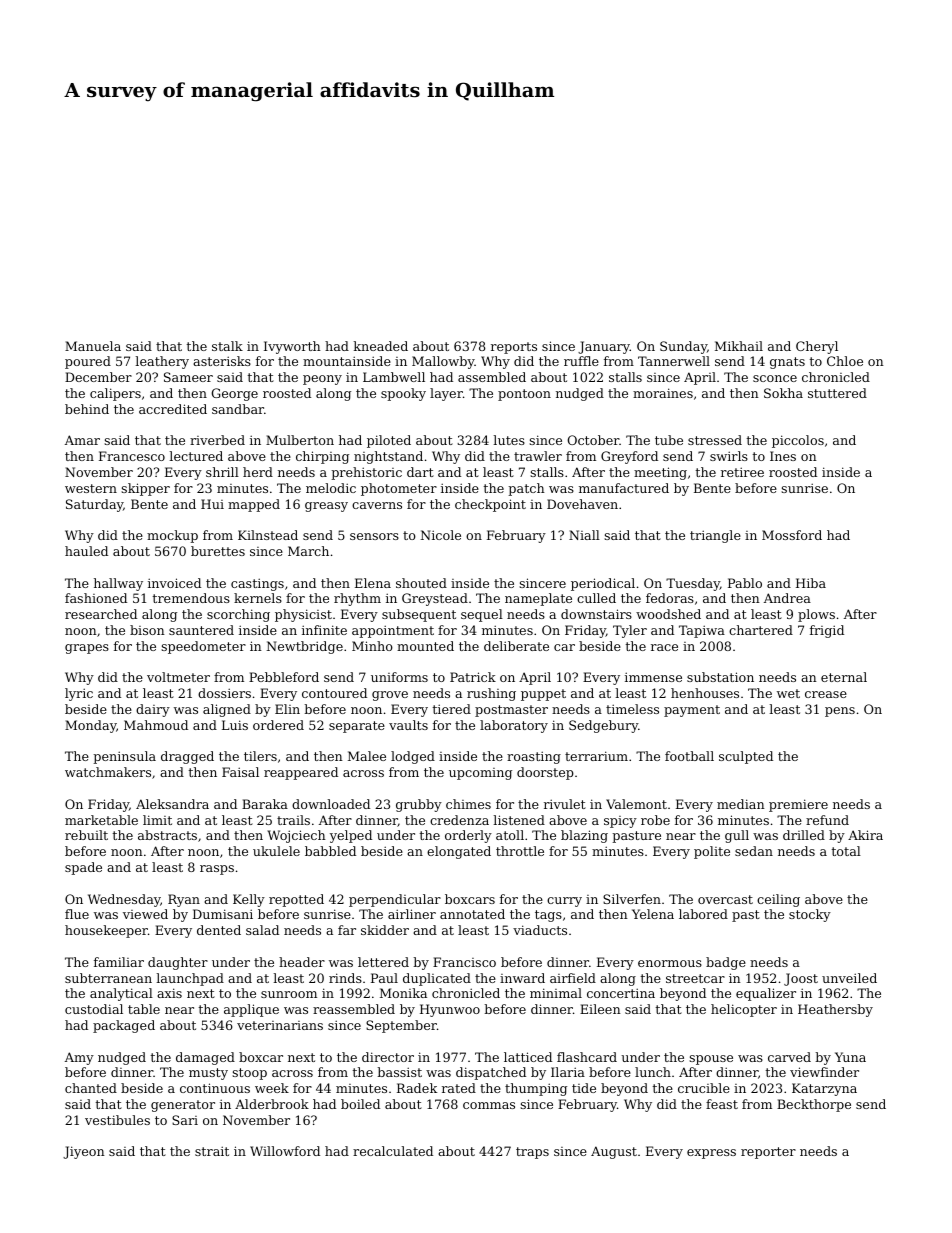 The width and height of the screenshot is (952, 1233). I want to click on Sunday, so click(683, 347).
